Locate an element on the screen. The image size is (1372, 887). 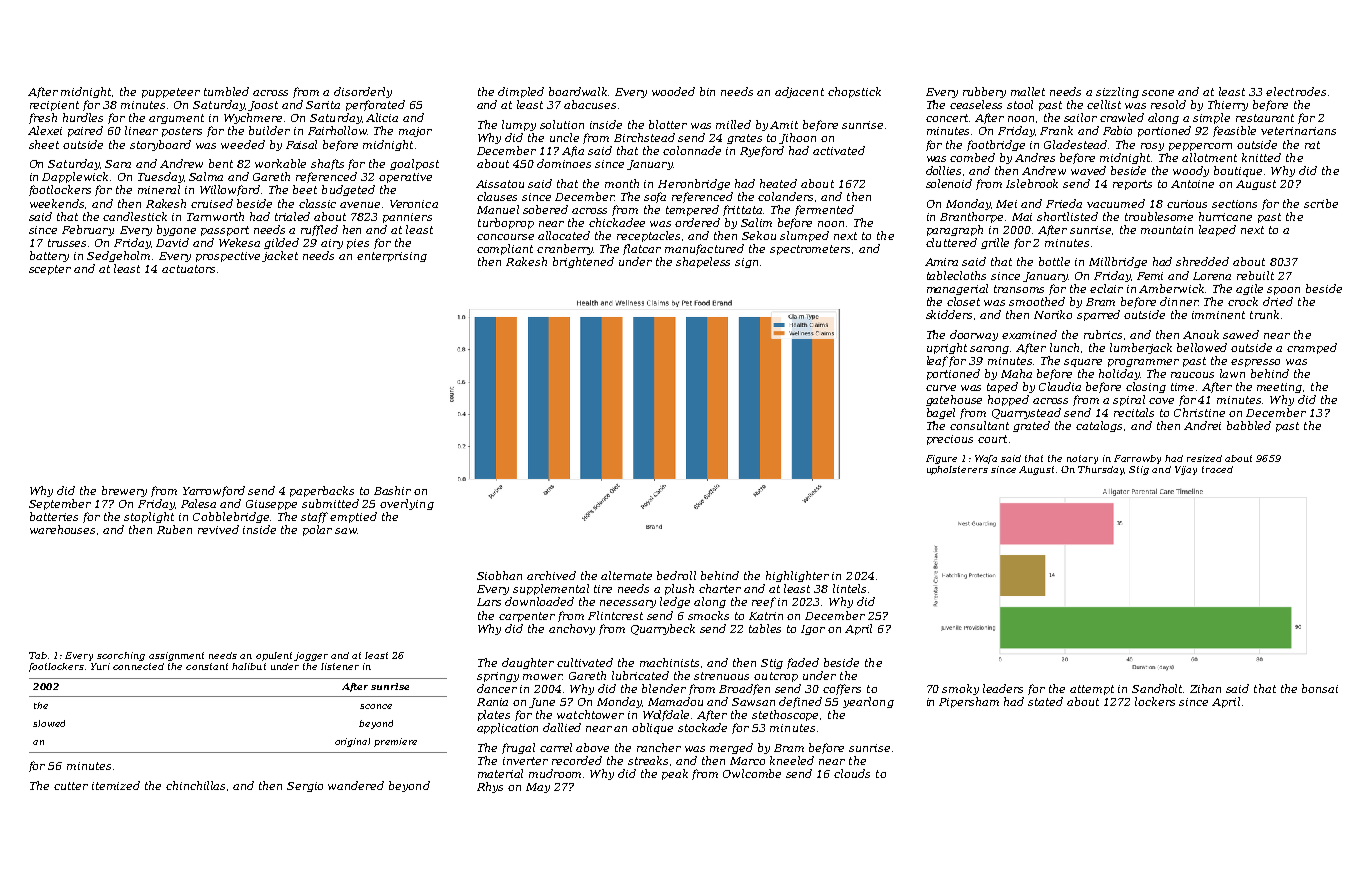
scribe is located at coordinates (1321, 203).
